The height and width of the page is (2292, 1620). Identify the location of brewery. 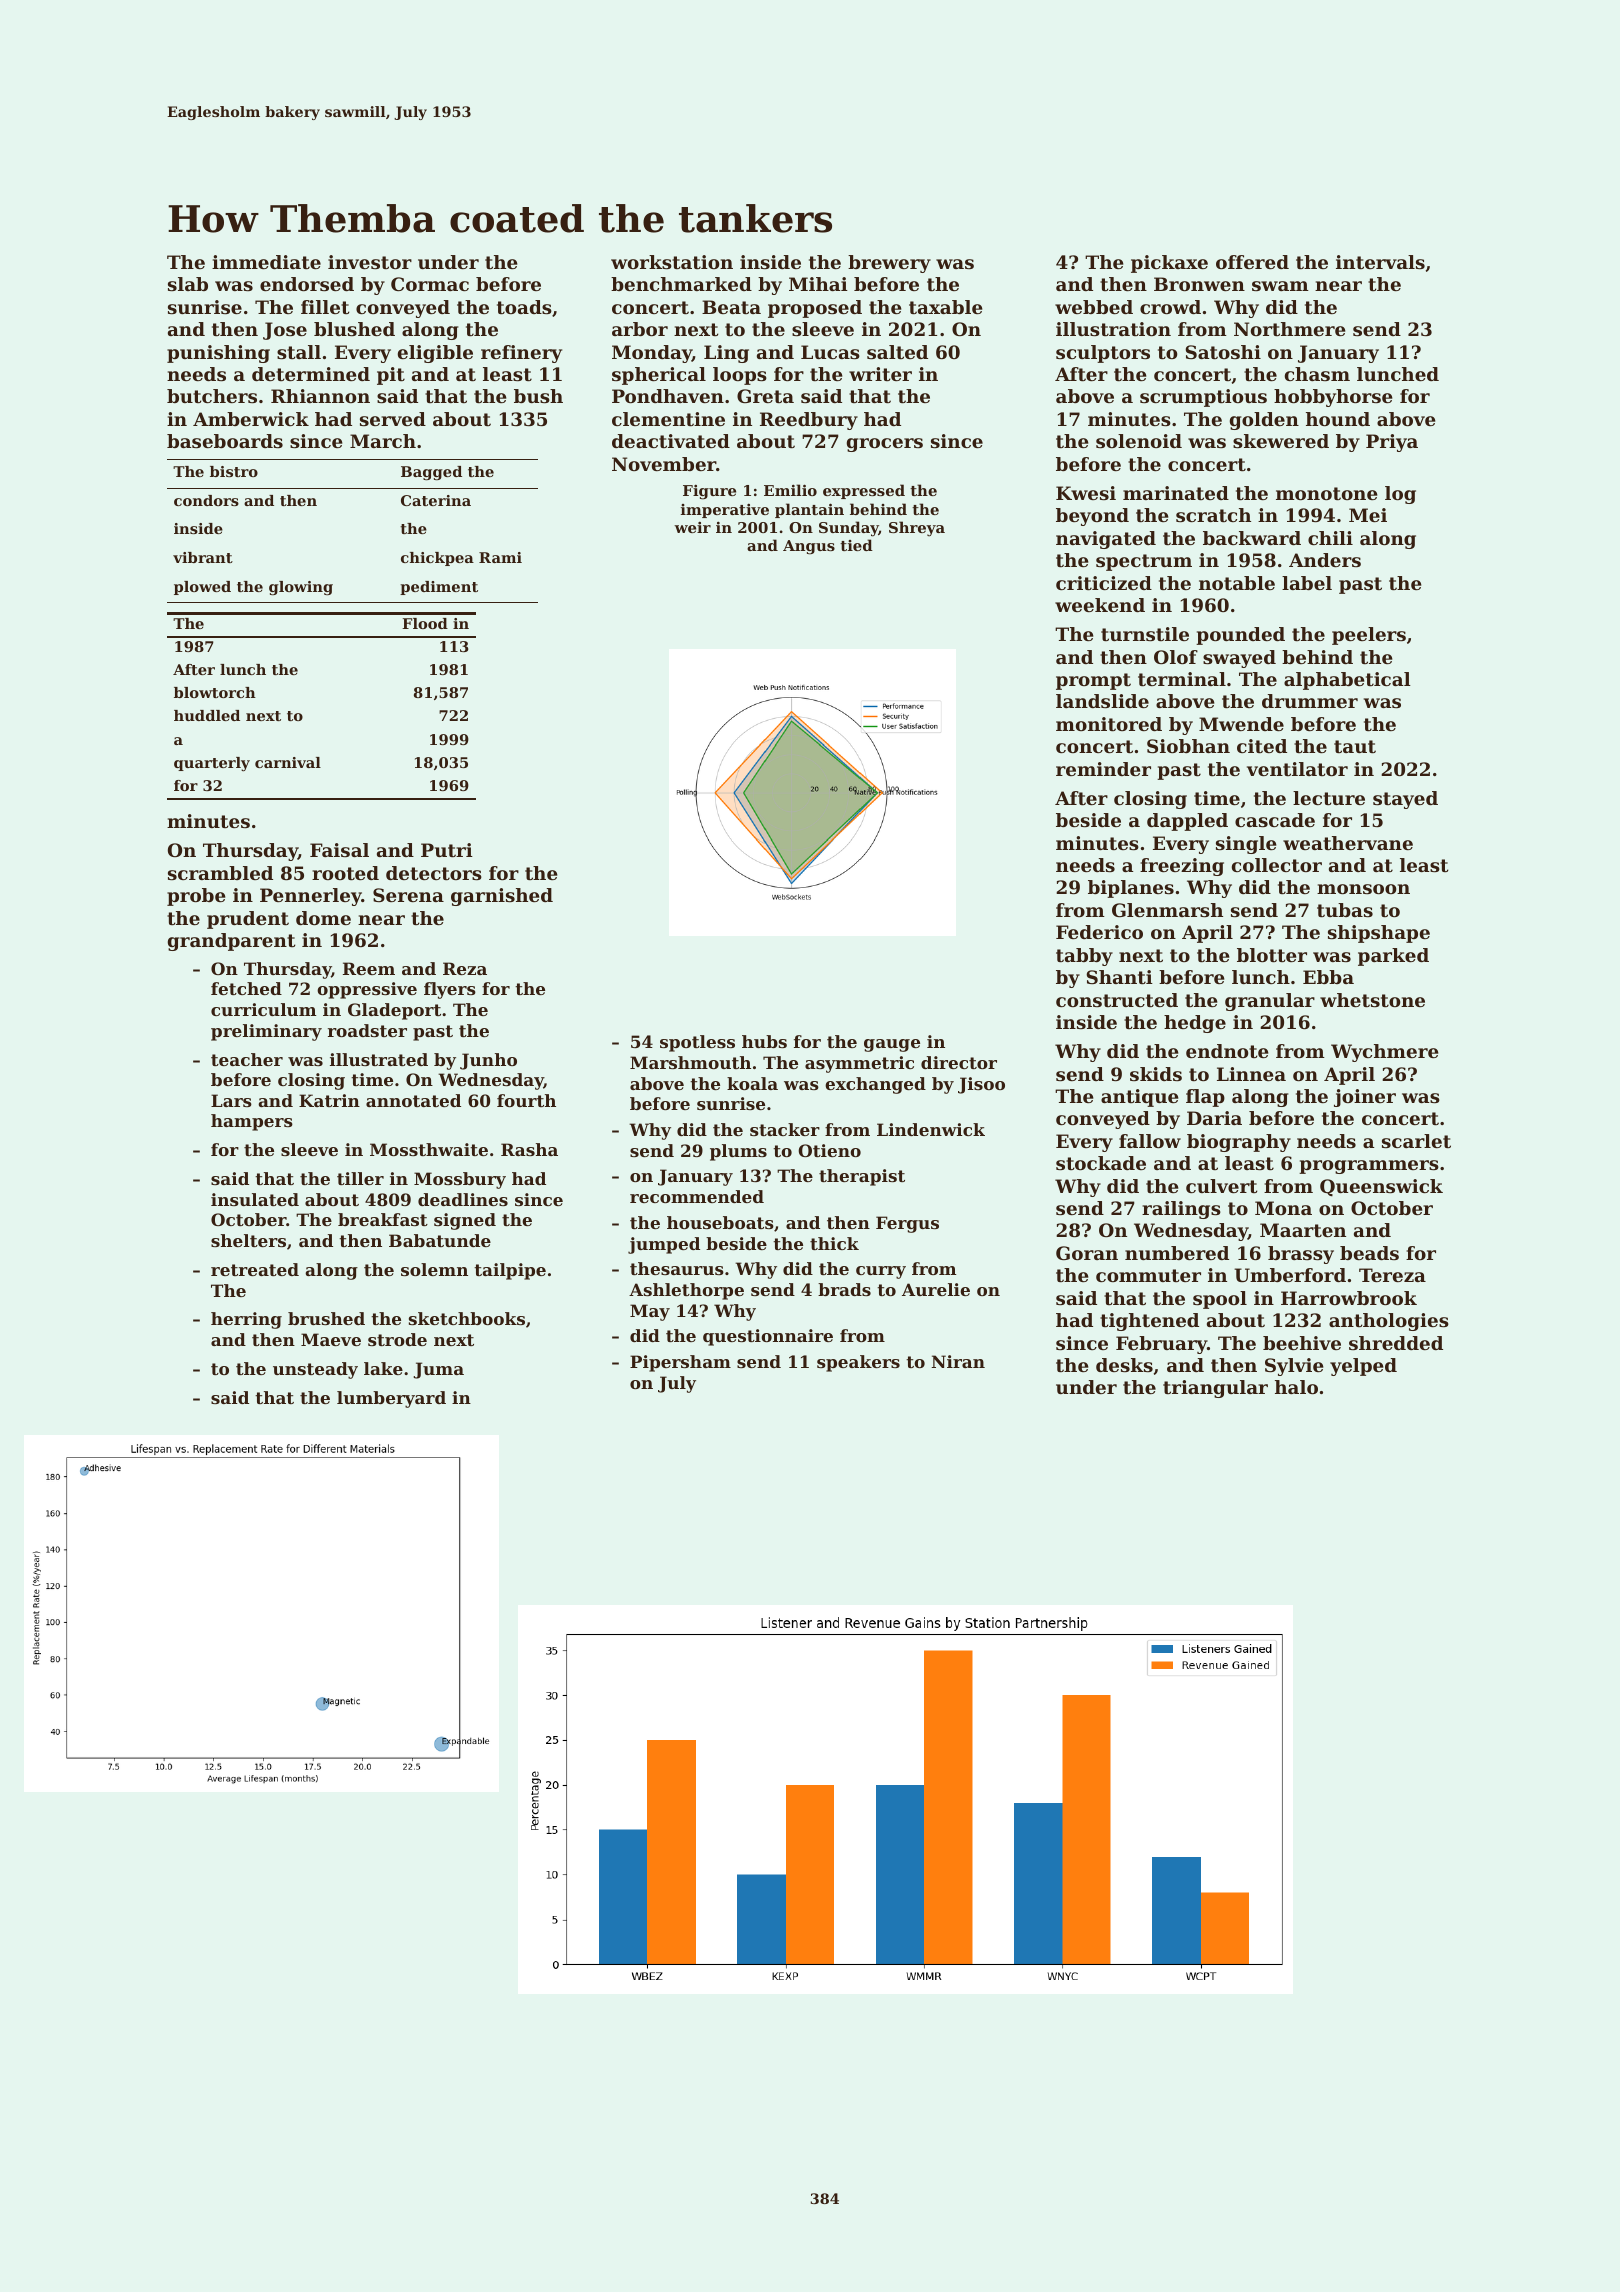
(889, 264).
